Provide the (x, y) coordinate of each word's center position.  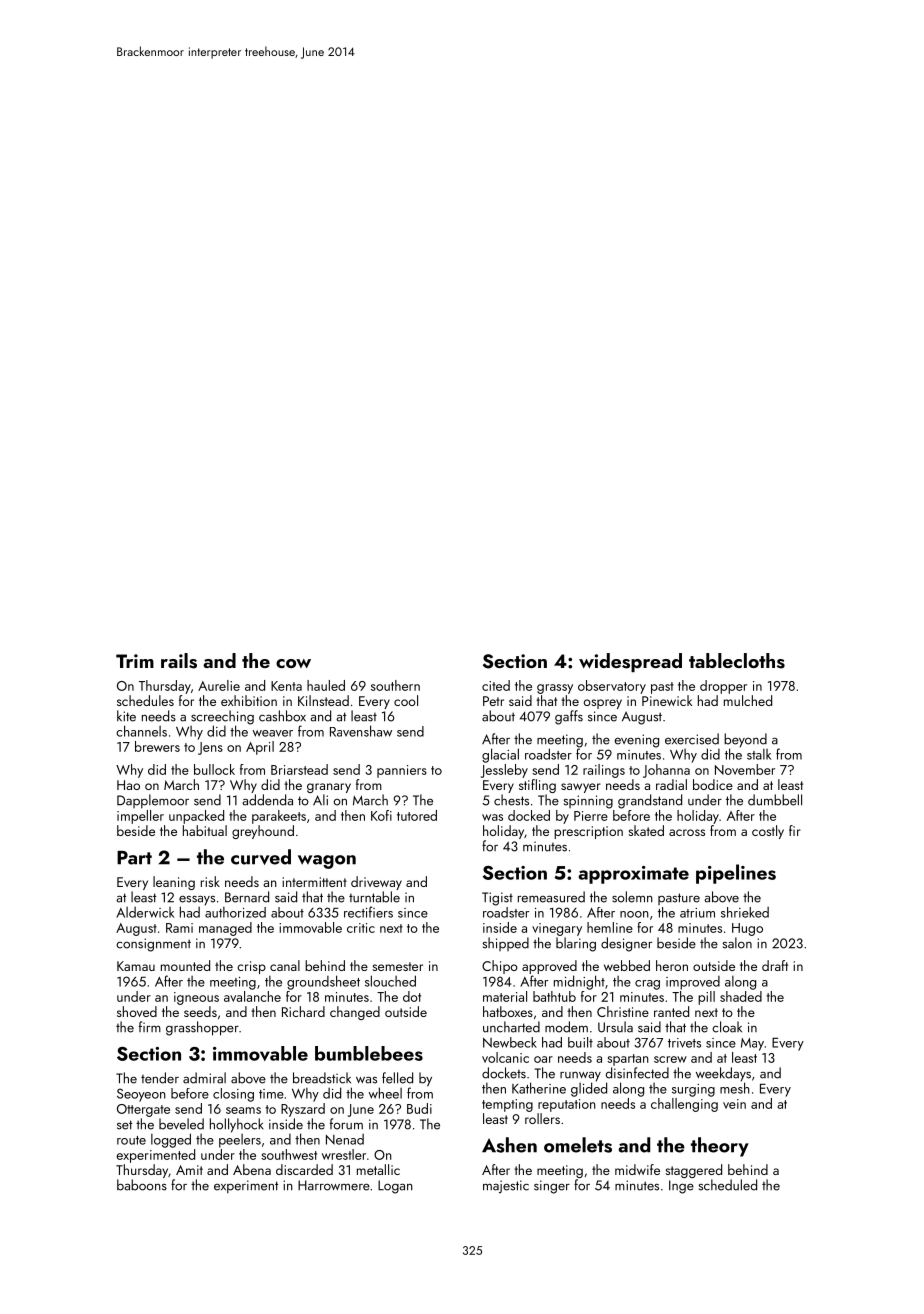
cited (496, 685)
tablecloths (737, 661)
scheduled (728, 1185)
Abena (252, 1169)
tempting (507, 1105)
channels (141, 731)
